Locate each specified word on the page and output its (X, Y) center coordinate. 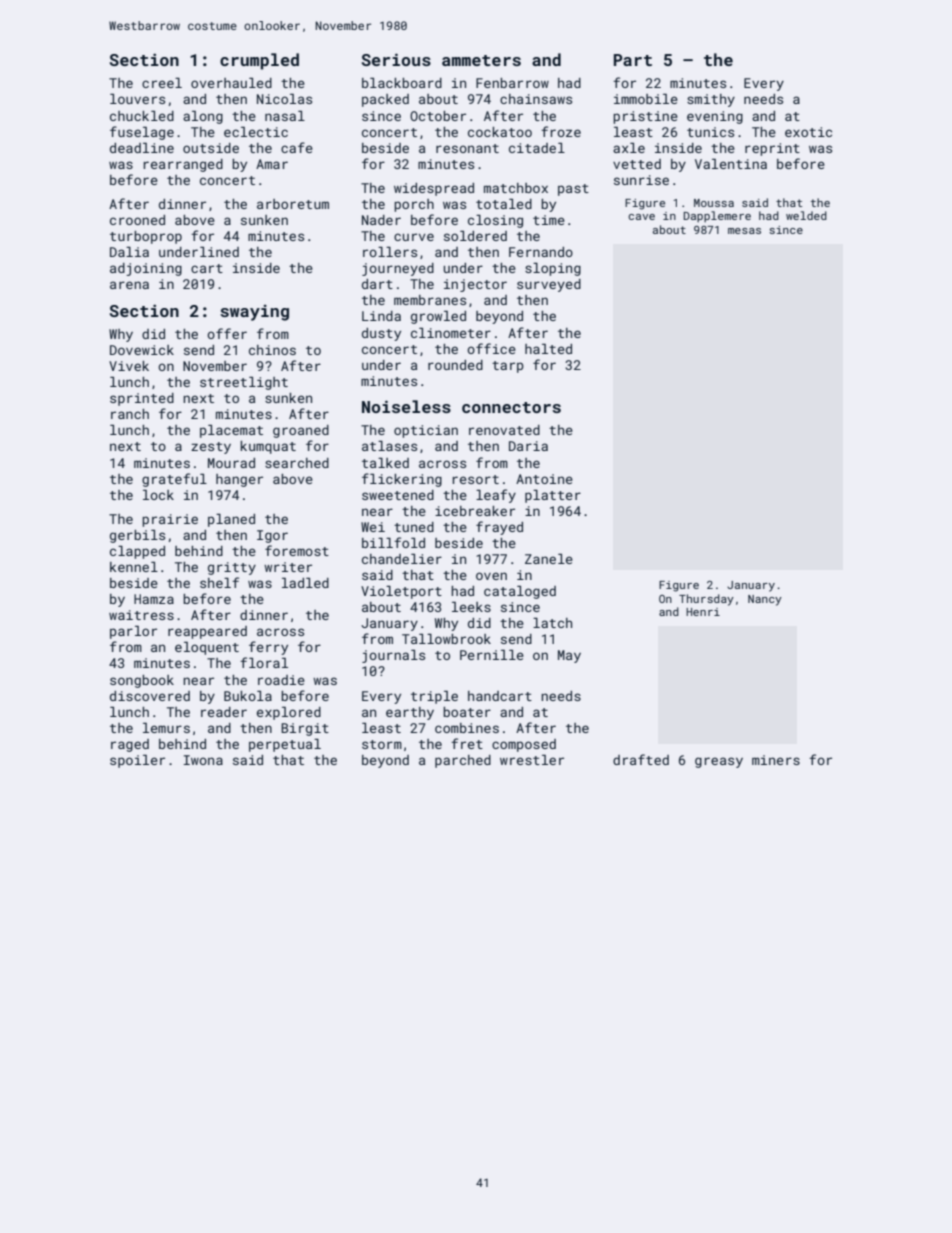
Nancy (765, 600)
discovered (150, 696)
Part (633, 60)
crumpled (259, 61)
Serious (396, 59)
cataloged (520, 592)
